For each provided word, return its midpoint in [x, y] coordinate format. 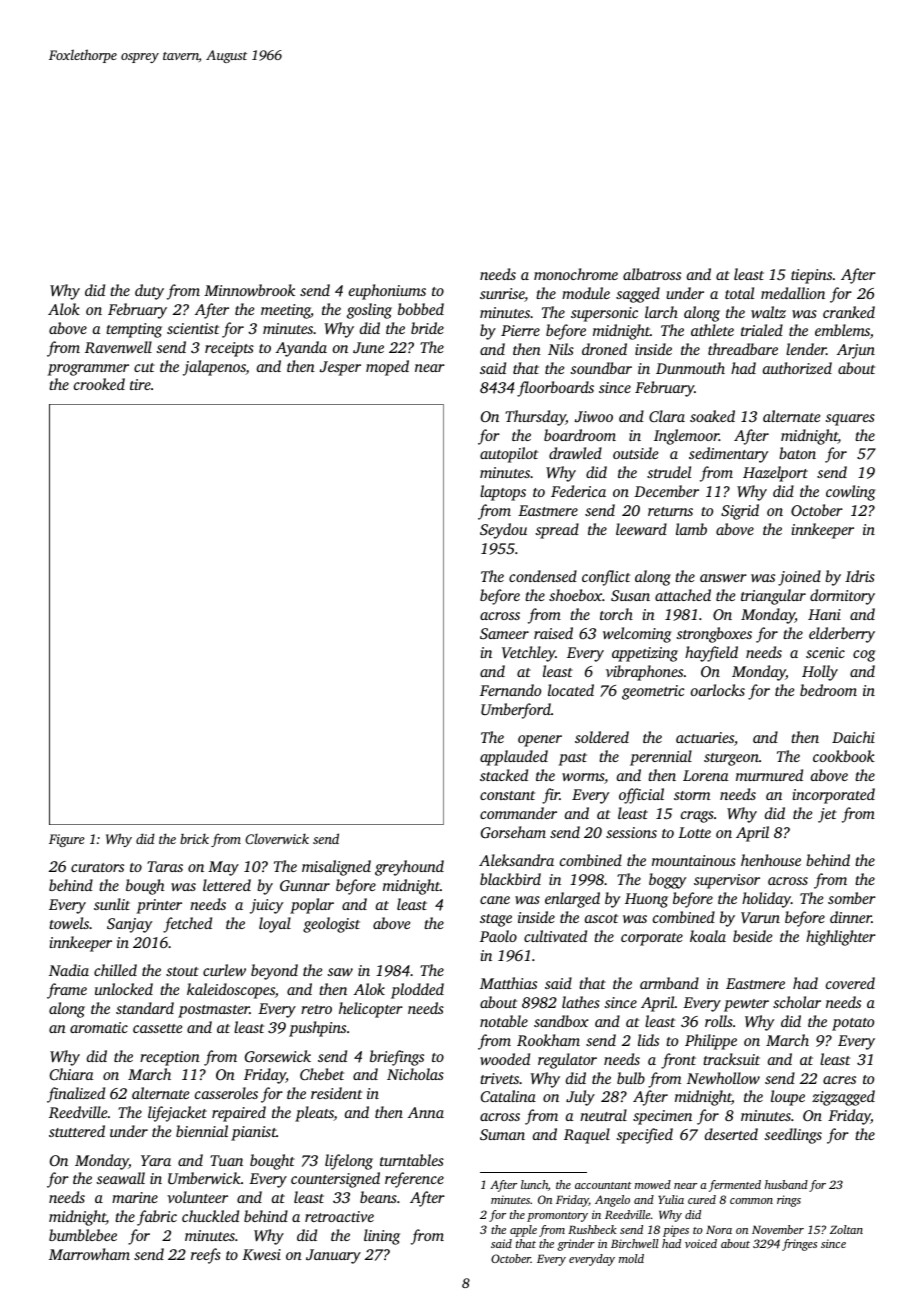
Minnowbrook [249, 290]
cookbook [844, 756]
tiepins [811, 276]
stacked [504, 775]
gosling [369, 311]
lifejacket [177, 1114]
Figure [67, 840]
